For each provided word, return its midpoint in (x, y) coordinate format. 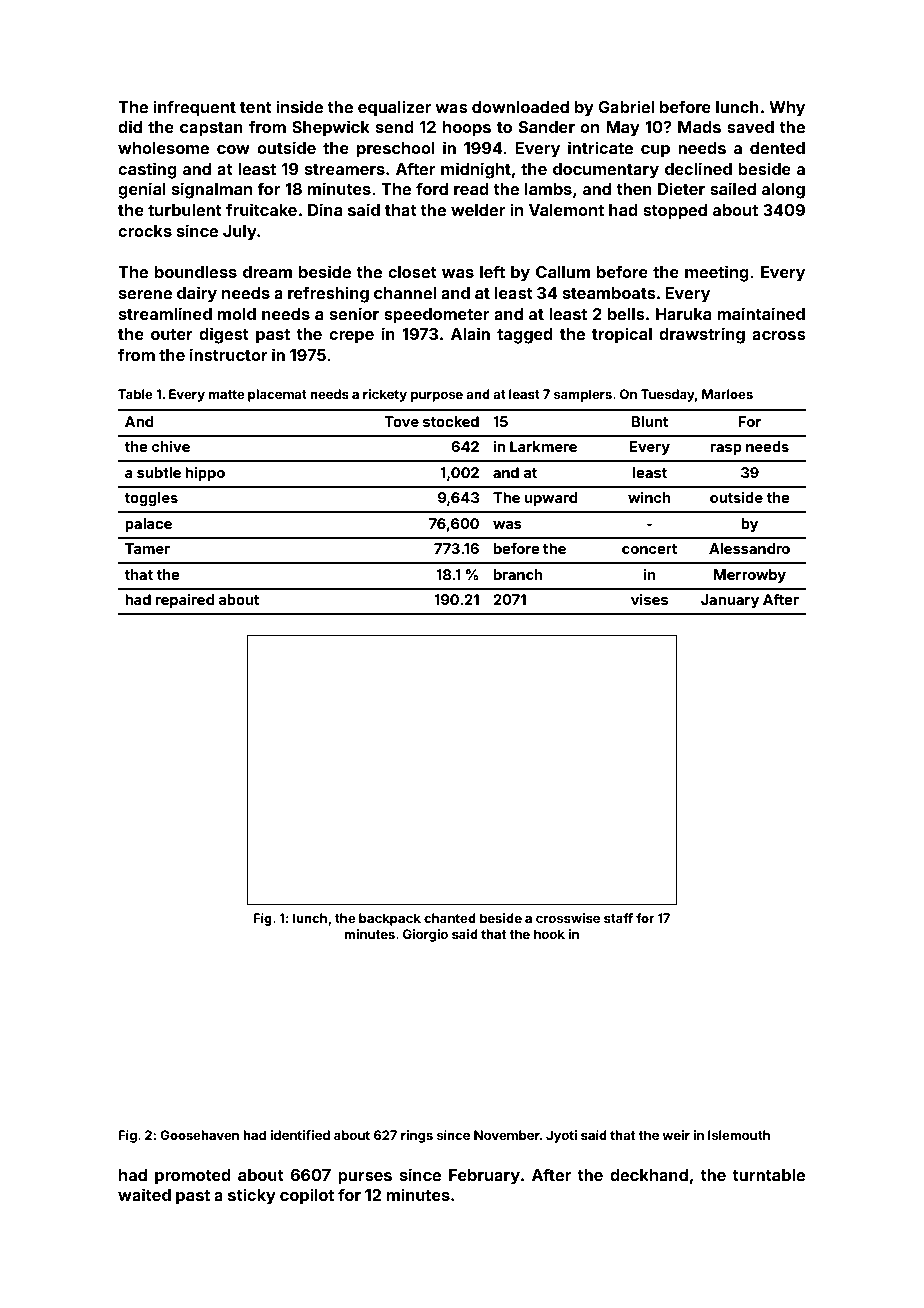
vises (649, 599)
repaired (185, 601)
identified (300, 1135)
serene (145, 294)
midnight (476, 170)
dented (777, 148)
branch (518, 574)
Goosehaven (199, 1135)
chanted (450, 918)
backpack (390, 919)
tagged (525, 336)
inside (299, 106)
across (779, 335)
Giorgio (425, 935)
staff (618, 918)
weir (676, 1135)
